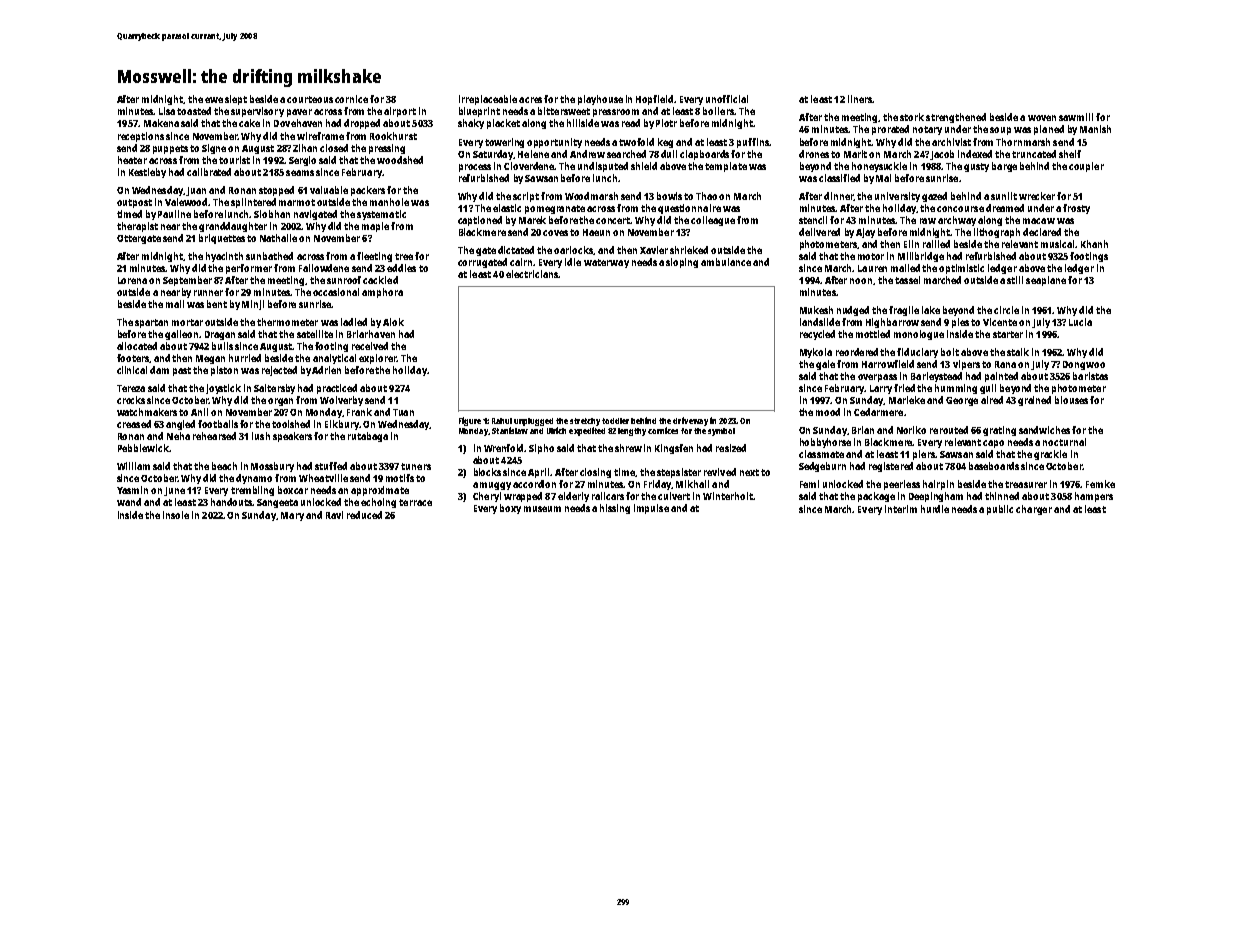 The width and height of the page is (1233, 952). I want to click on cake, so click(249, 123).
